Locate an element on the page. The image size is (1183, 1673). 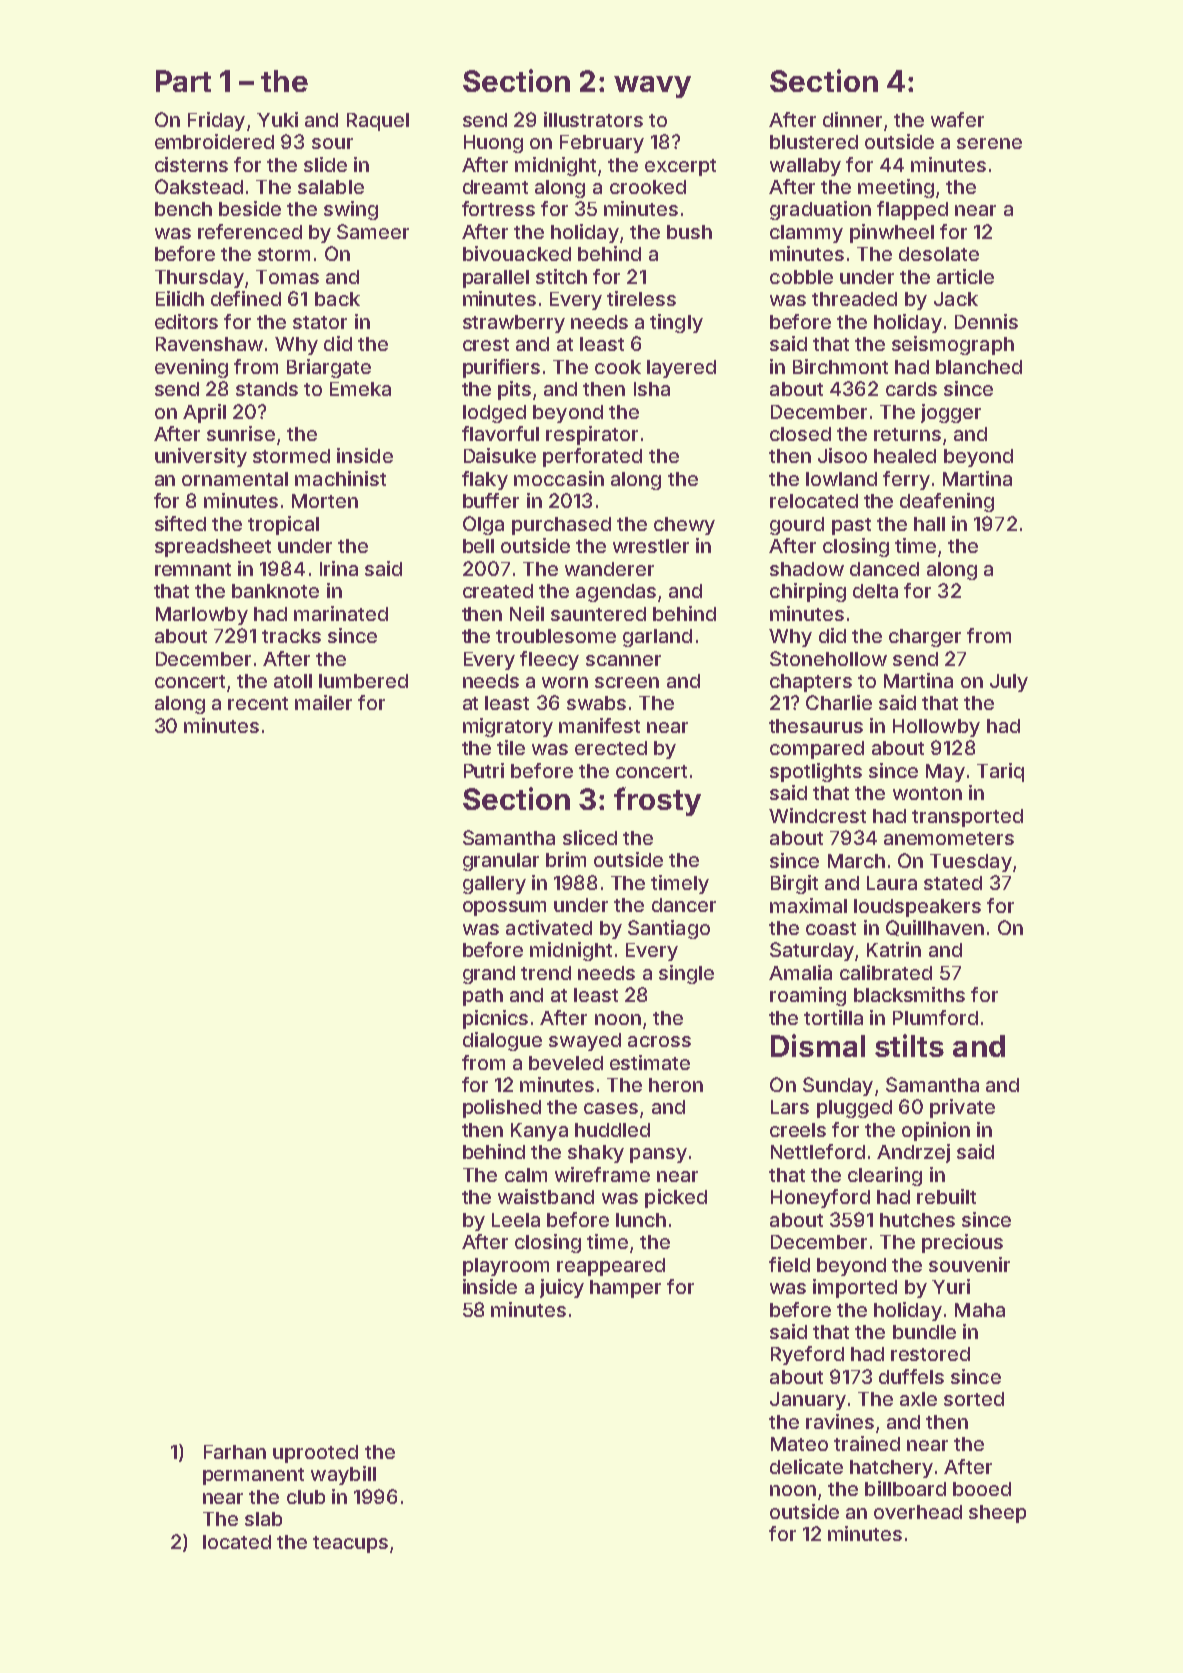
Dennis is located at coordinates (986, 321).
